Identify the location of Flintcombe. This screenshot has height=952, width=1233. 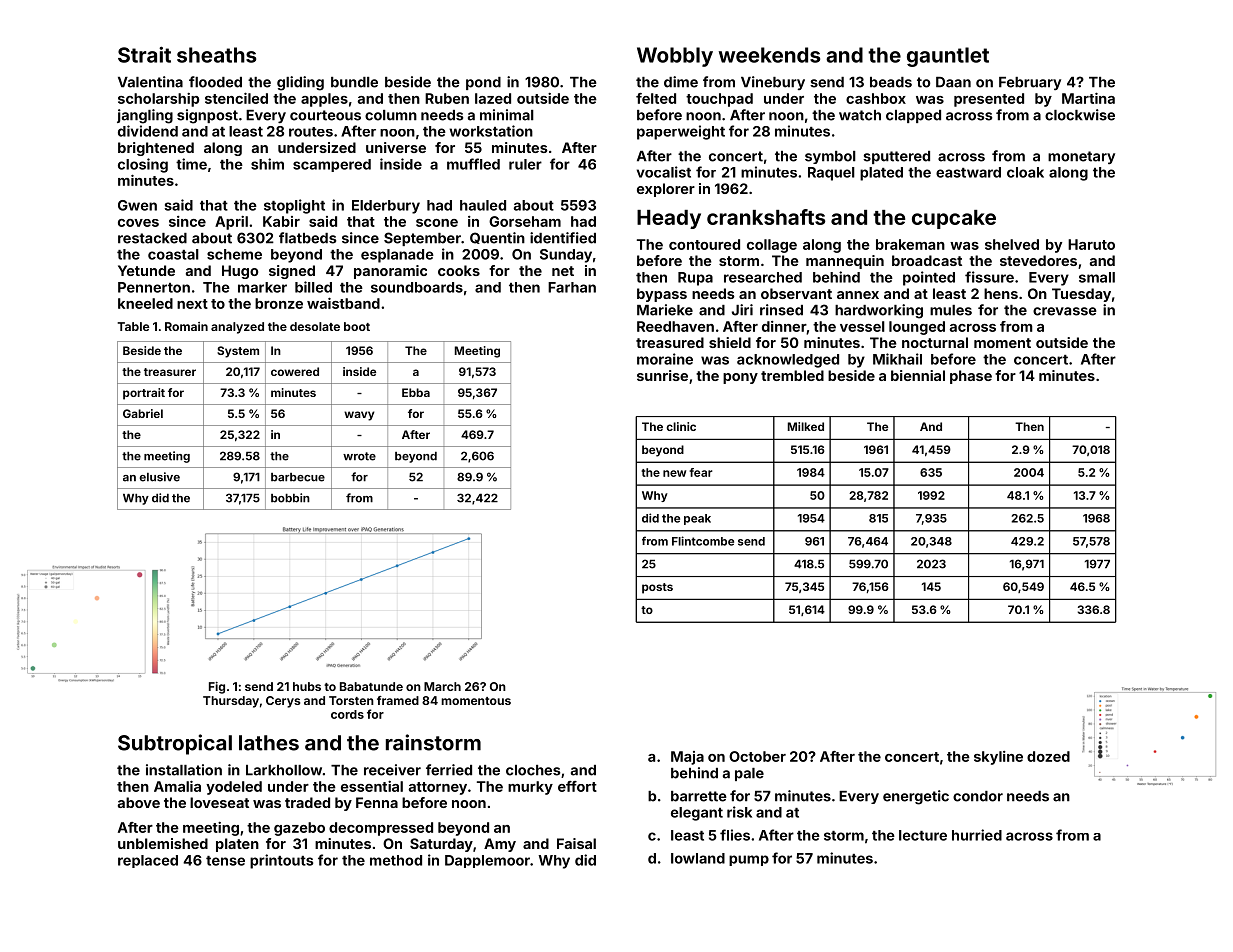
(703, 541).
